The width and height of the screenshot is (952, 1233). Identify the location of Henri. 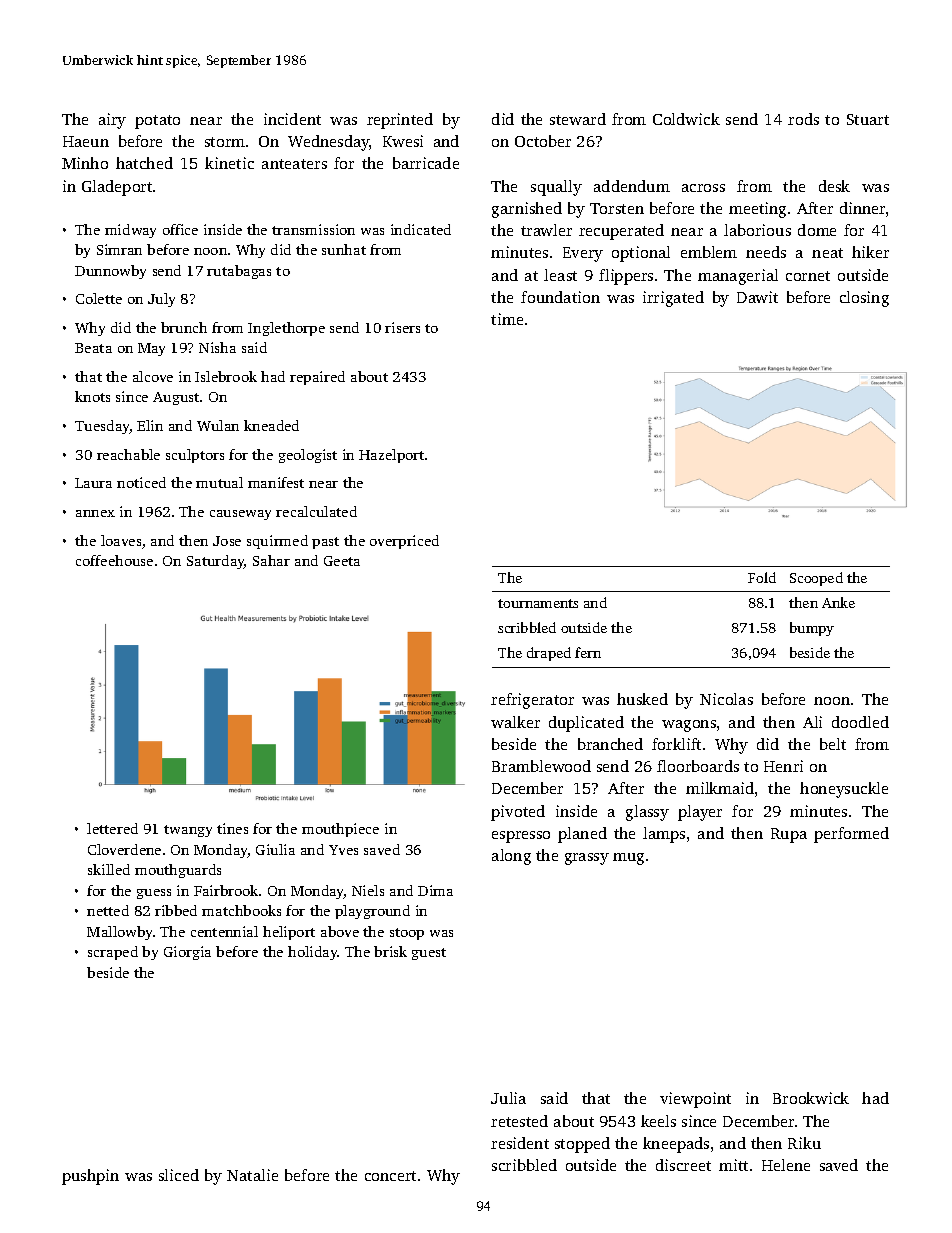
(783, 766).
